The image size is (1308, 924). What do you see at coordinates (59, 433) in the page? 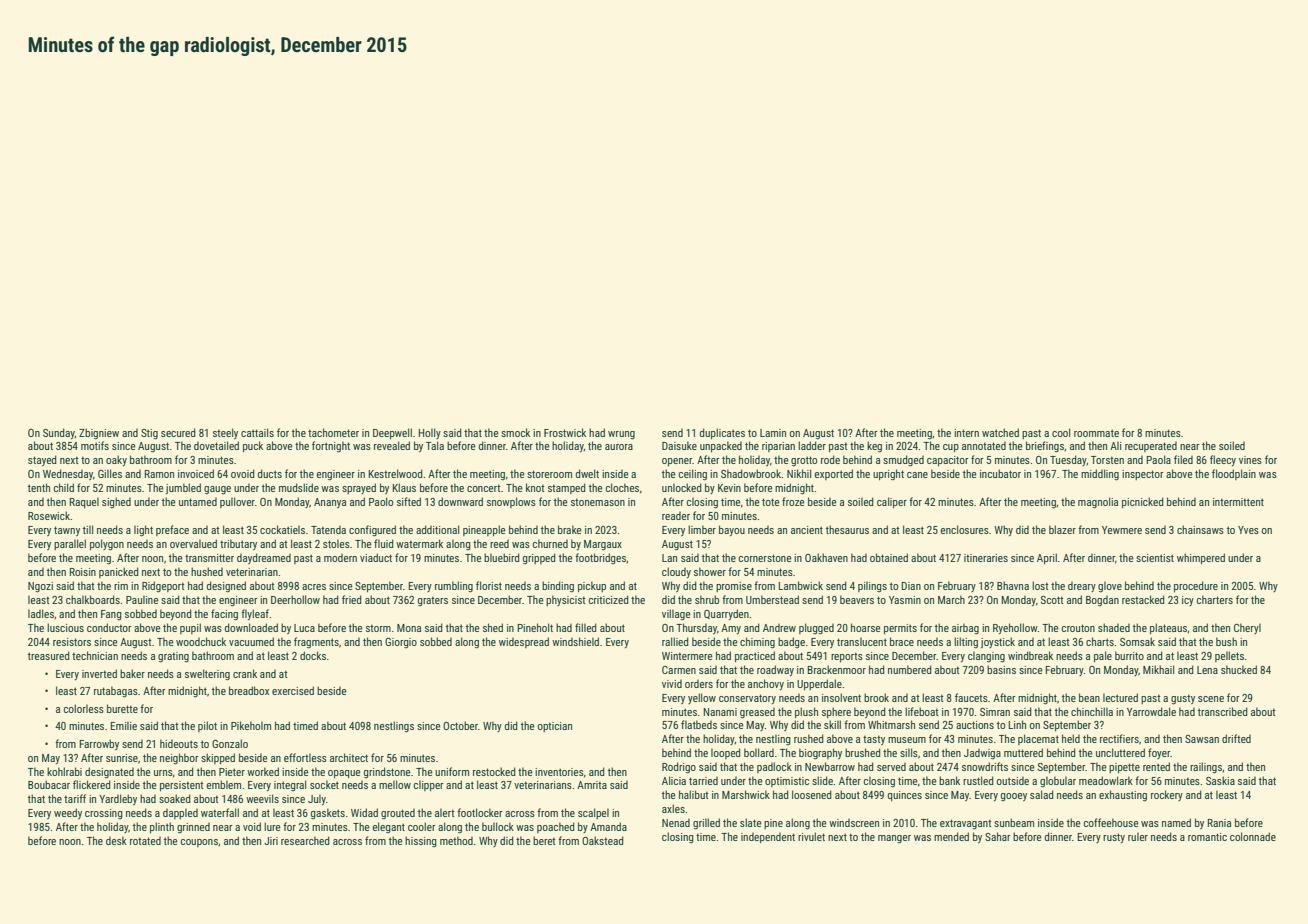
I see `Sunday` at bounding box center [59, 433].
